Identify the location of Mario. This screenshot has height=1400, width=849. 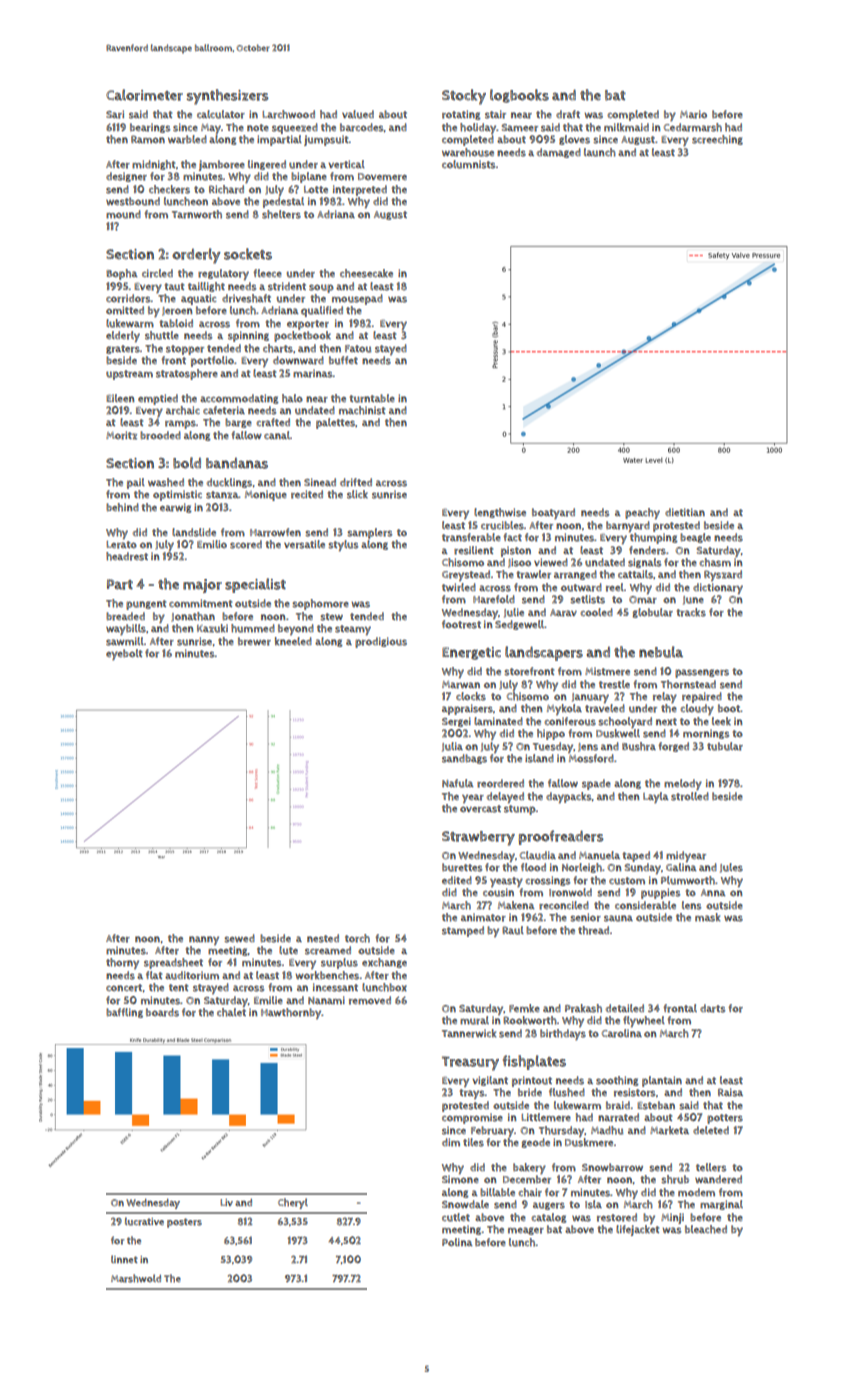
(693, 114).
